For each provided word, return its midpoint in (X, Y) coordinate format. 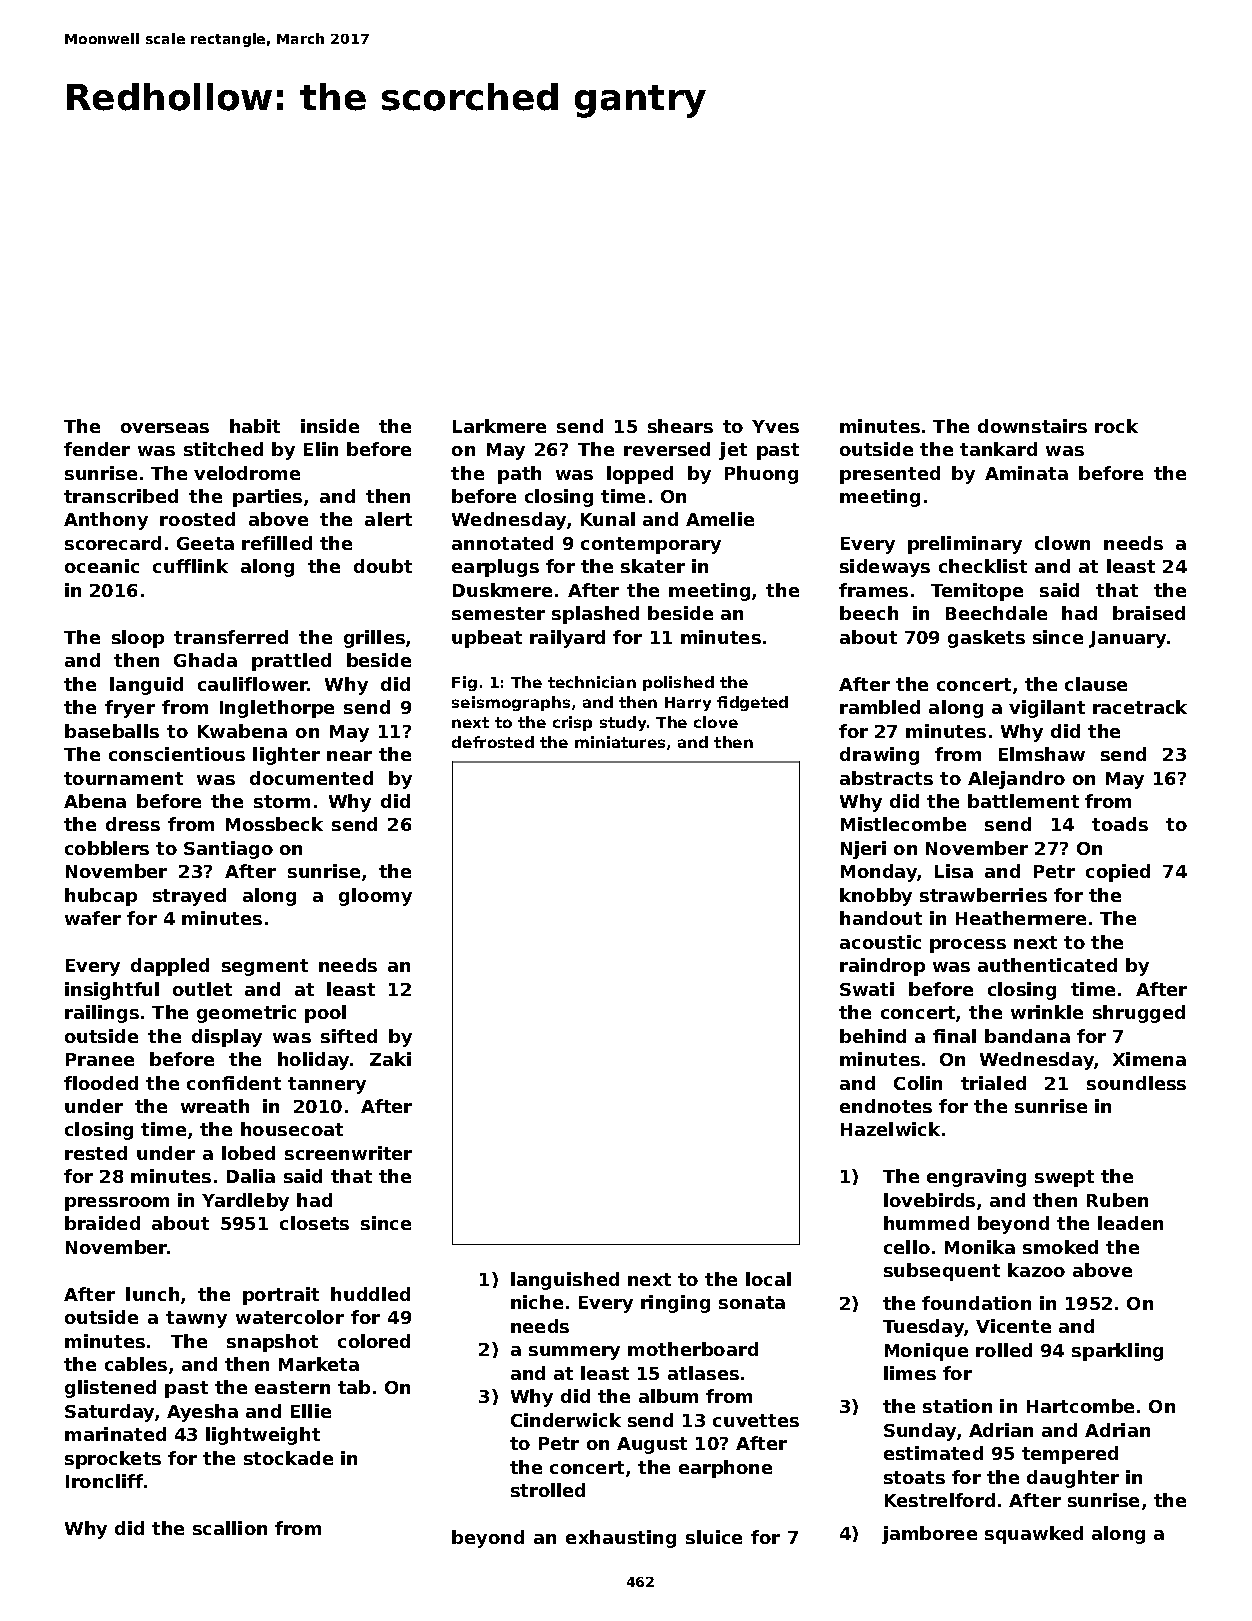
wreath (215, 1106)
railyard (567, 639)
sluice (714, 1537)
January (1127, 639)
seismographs (511, 703)
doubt (383, 566)
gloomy (375, 897)
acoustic (880, 942)
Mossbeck (274, 824)
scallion (230, 1528)
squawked (1034, 1535)
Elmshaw (1042, 754)
